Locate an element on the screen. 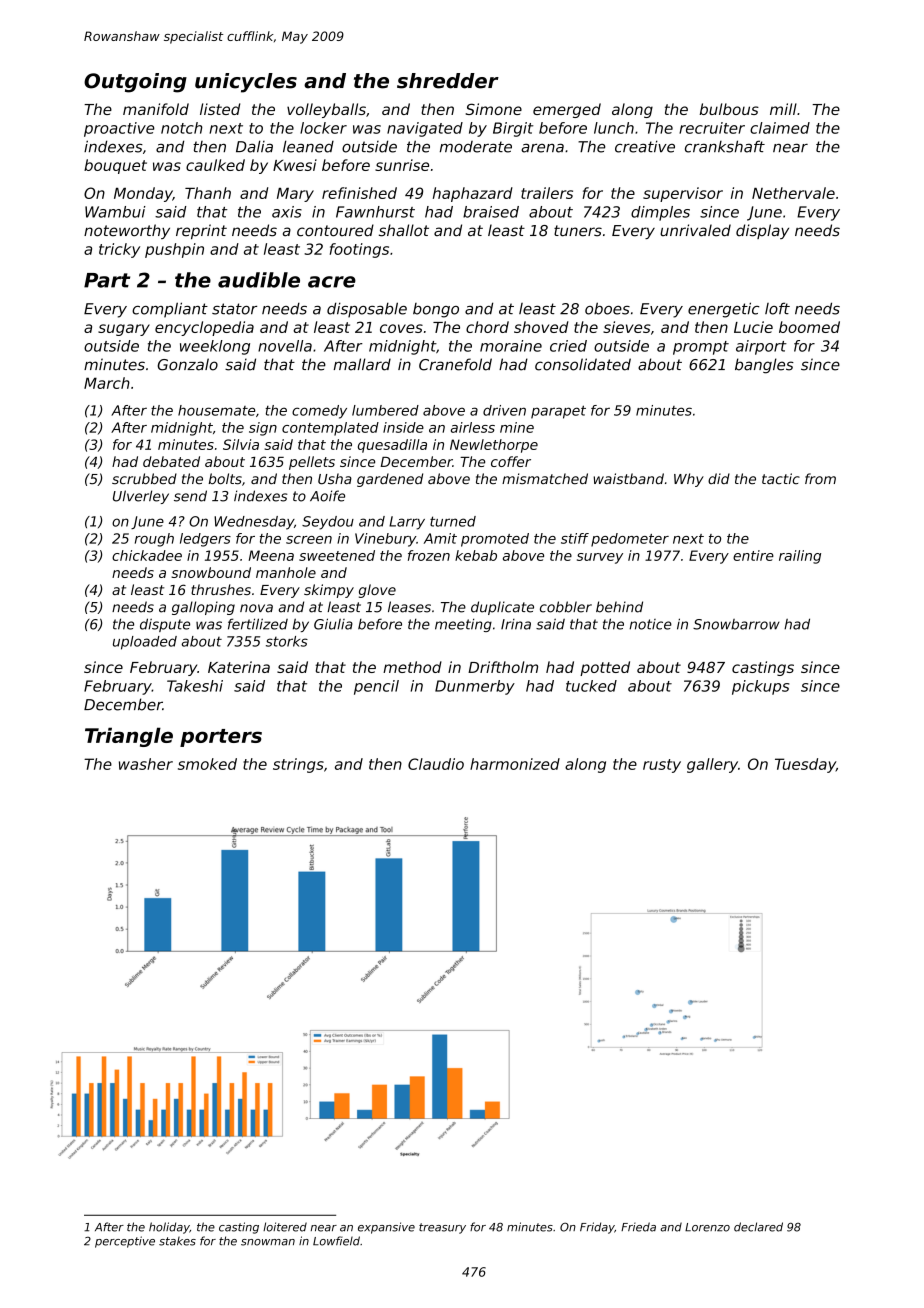  braised is located at coordinates (491, 212).
